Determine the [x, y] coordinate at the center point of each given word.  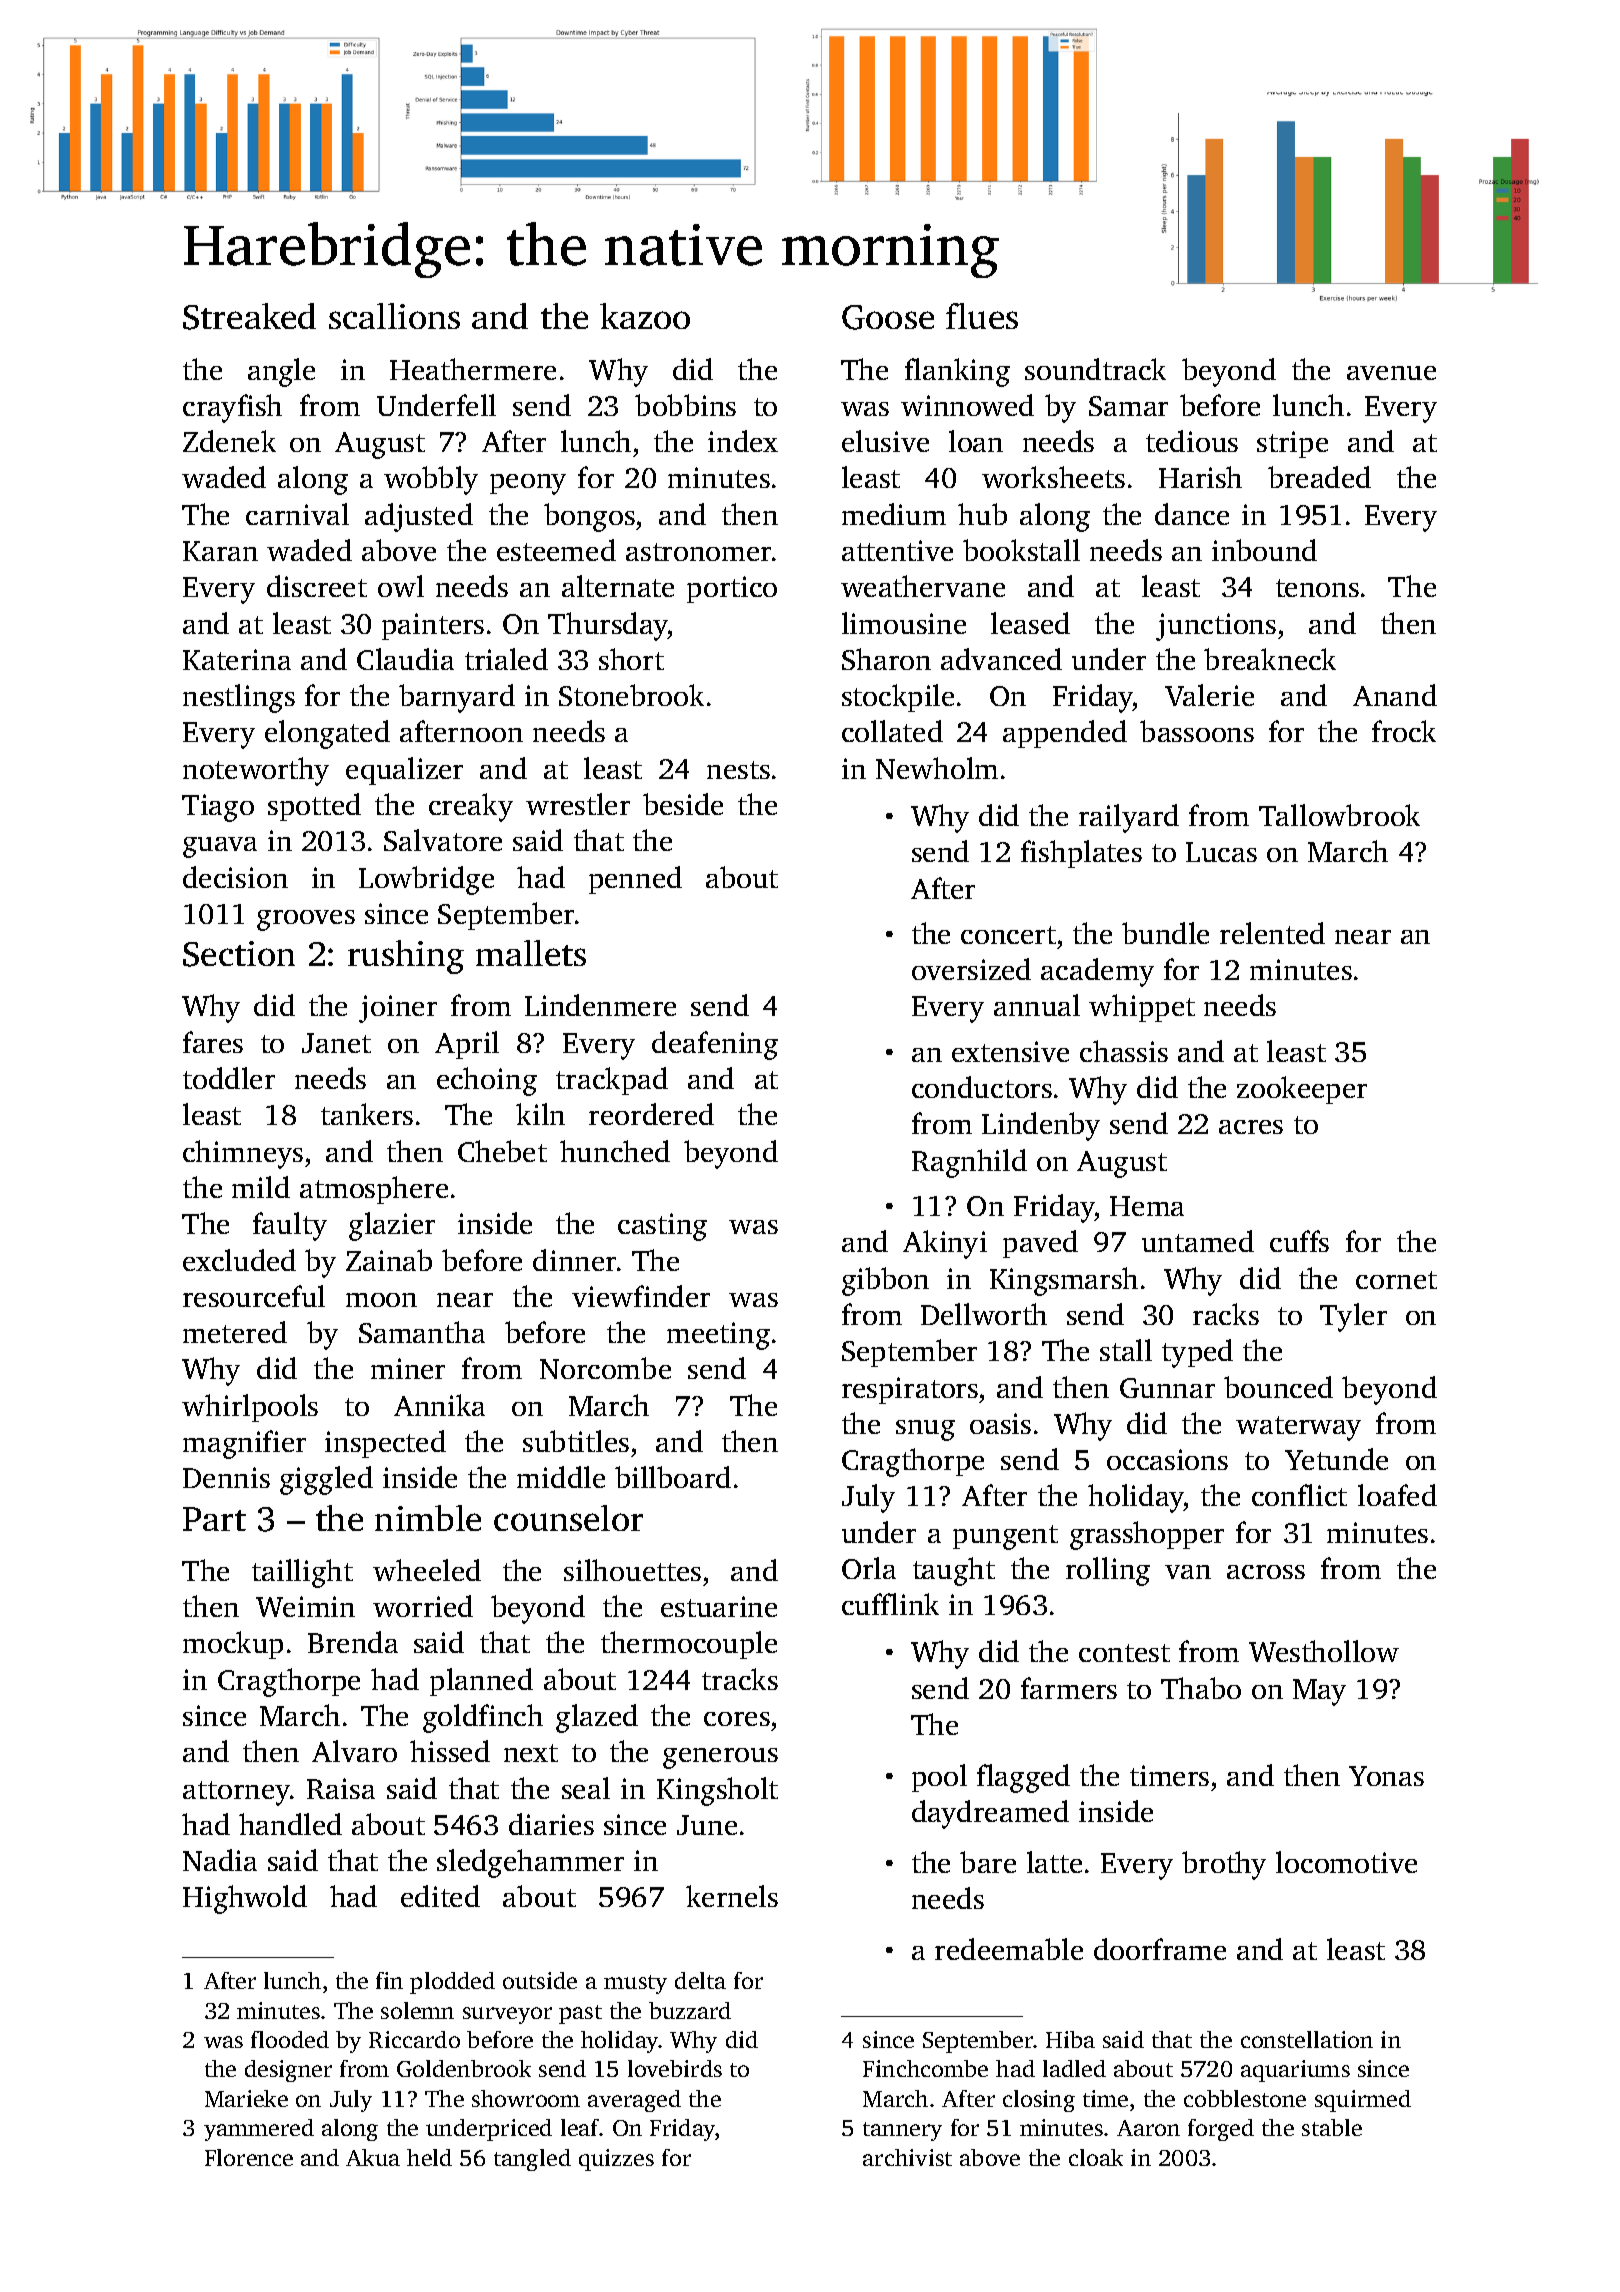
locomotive [1346, 1862]
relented [1272, 933]
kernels [732, 1896]
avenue [1391, 373]
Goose [888, 317]
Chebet [502, 1151]
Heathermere [473, 369]
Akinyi [945, 1244]
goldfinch [483, 1718]
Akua [373, 2157]
